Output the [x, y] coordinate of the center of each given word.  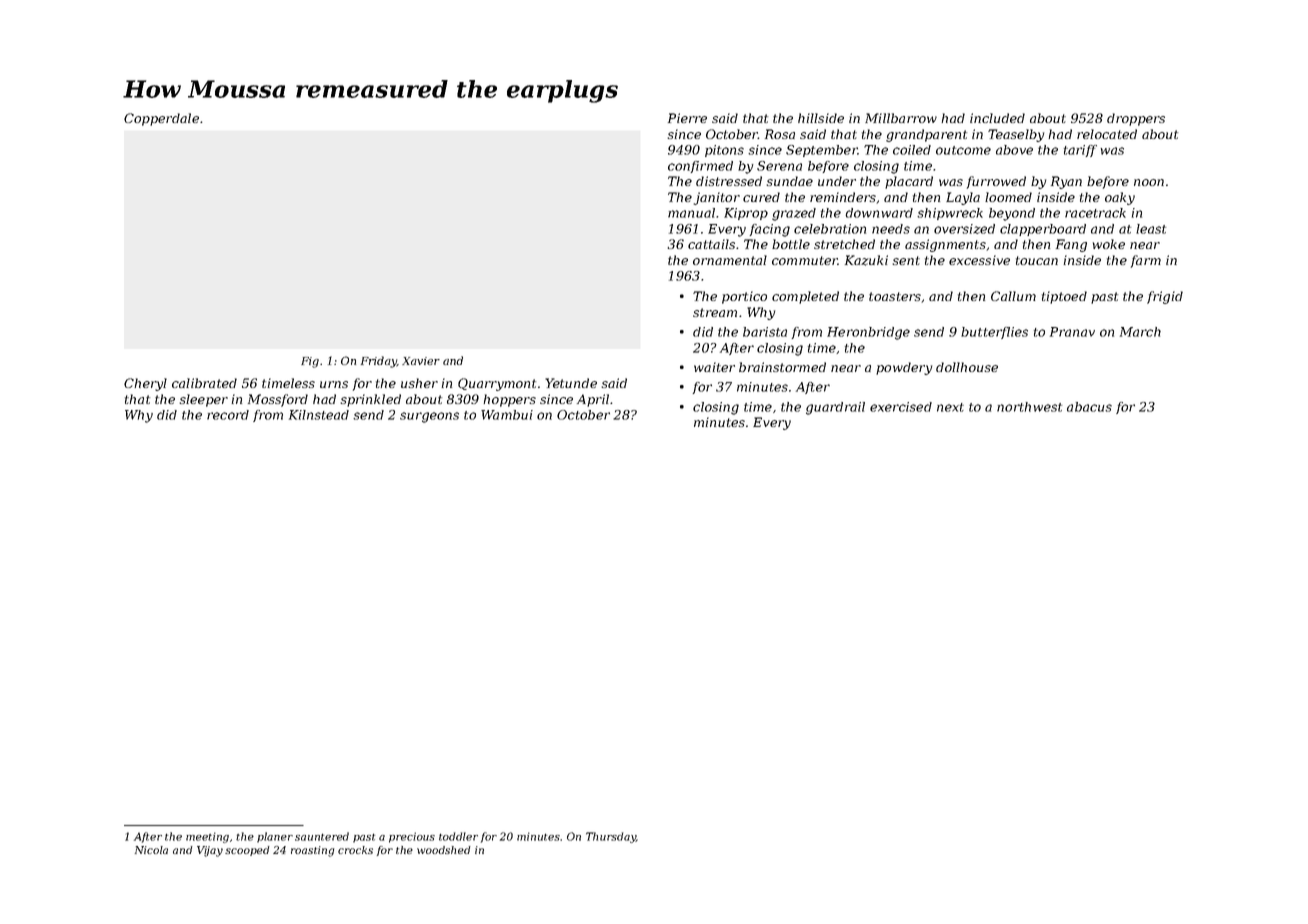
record [228, 415]
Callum [1013, 296]
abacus [1089, 407]
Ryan [1066, 182]
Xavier [421, 361]
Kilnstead [319, 415]
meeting [207, 837]
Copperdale [161, 119]
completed [805, 297]
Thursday [611, 837]
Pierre [687, 118]
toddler [458, 836]
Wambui [507, 415]
